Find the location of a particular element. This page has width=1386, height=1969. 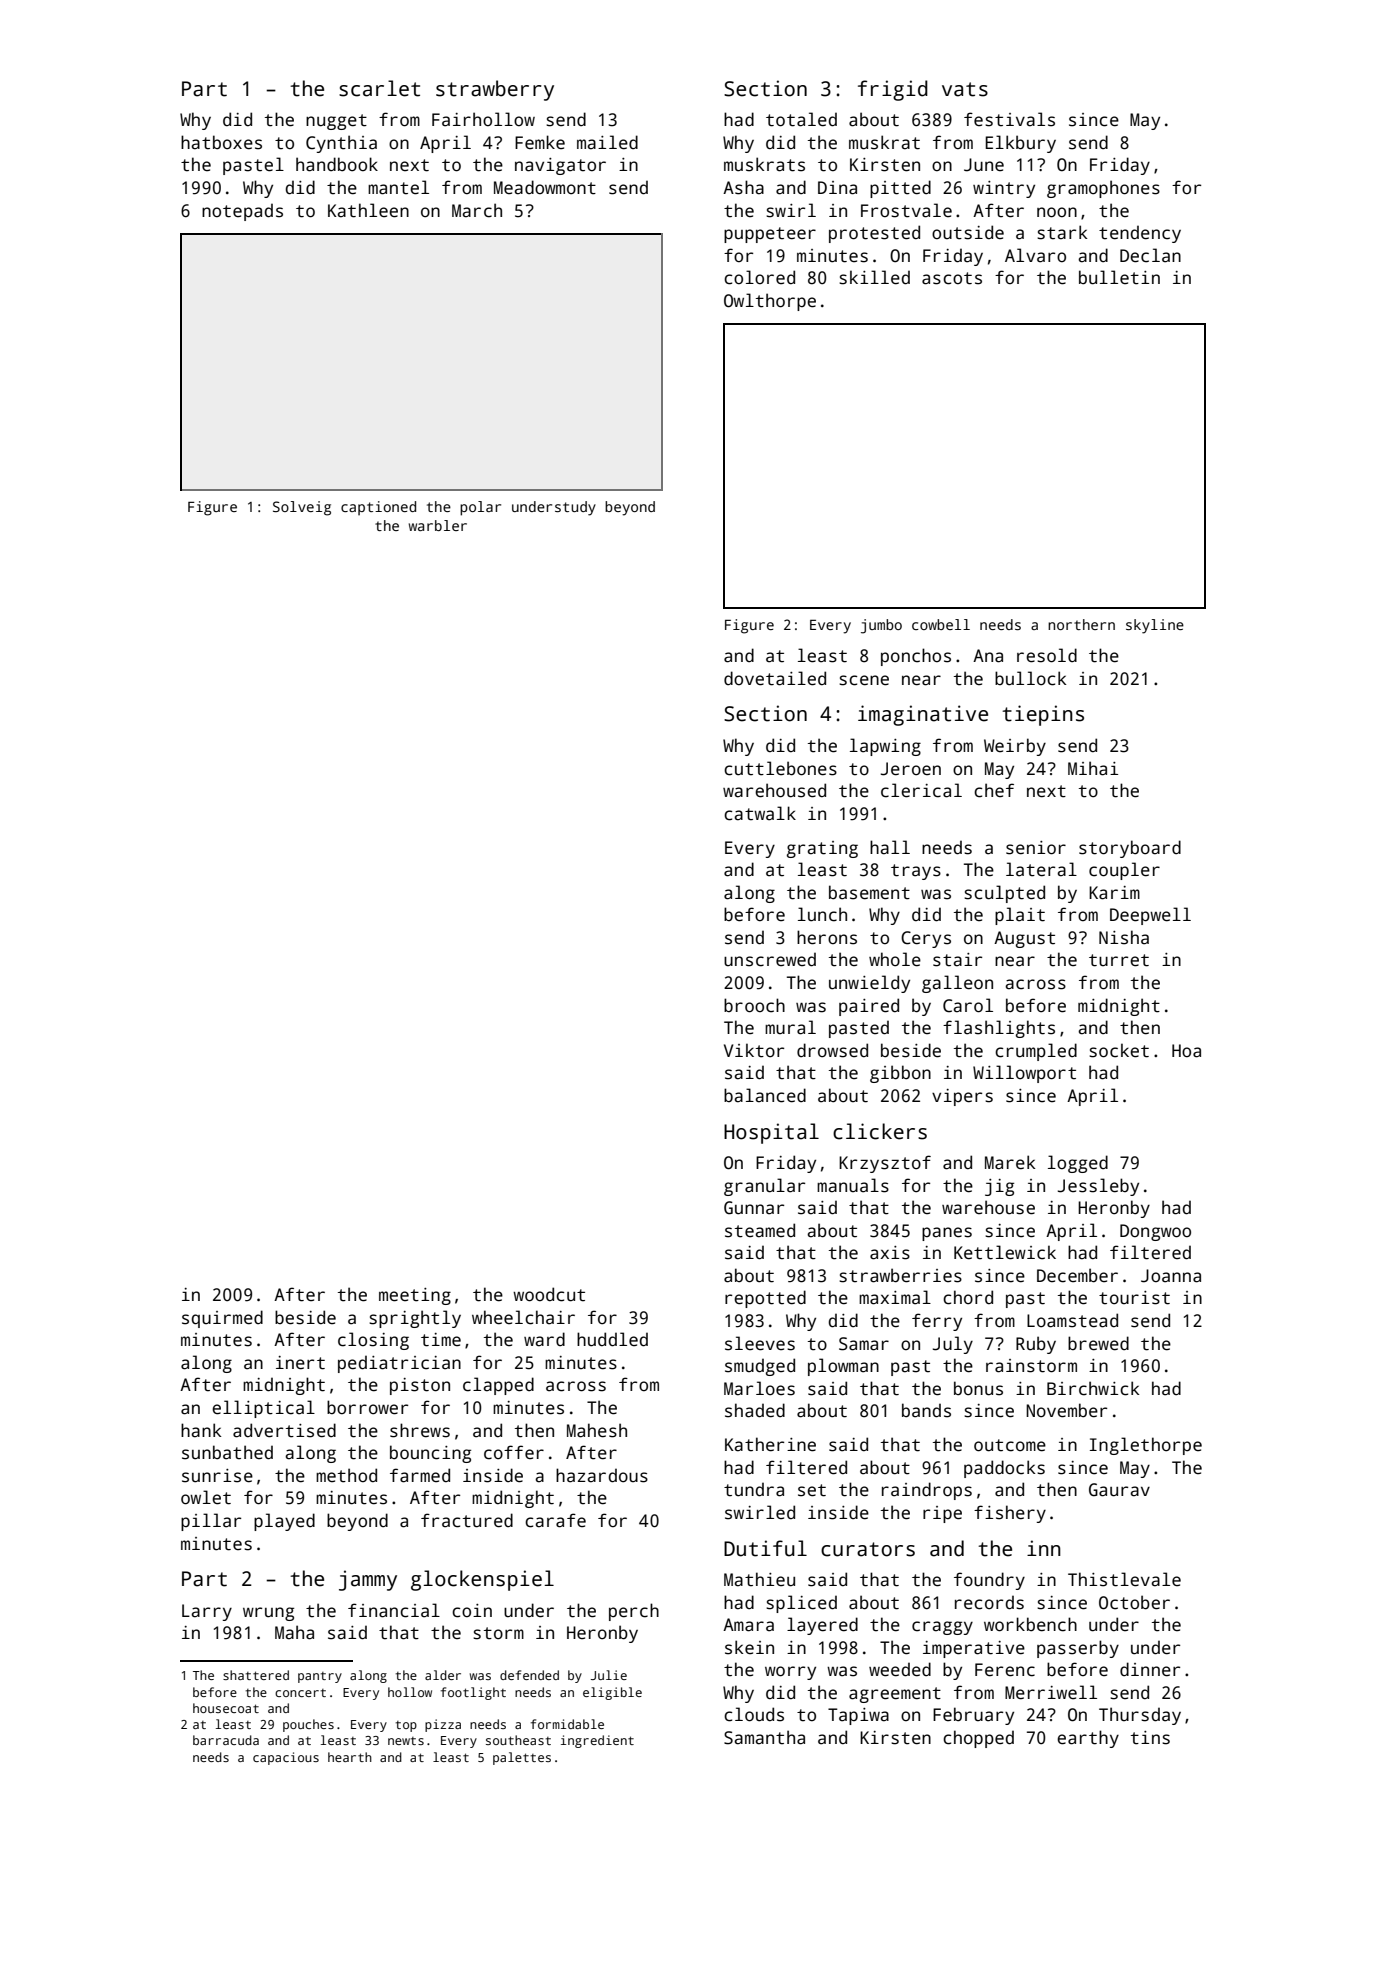

unscrewed is located at coordinates (770, 959).
